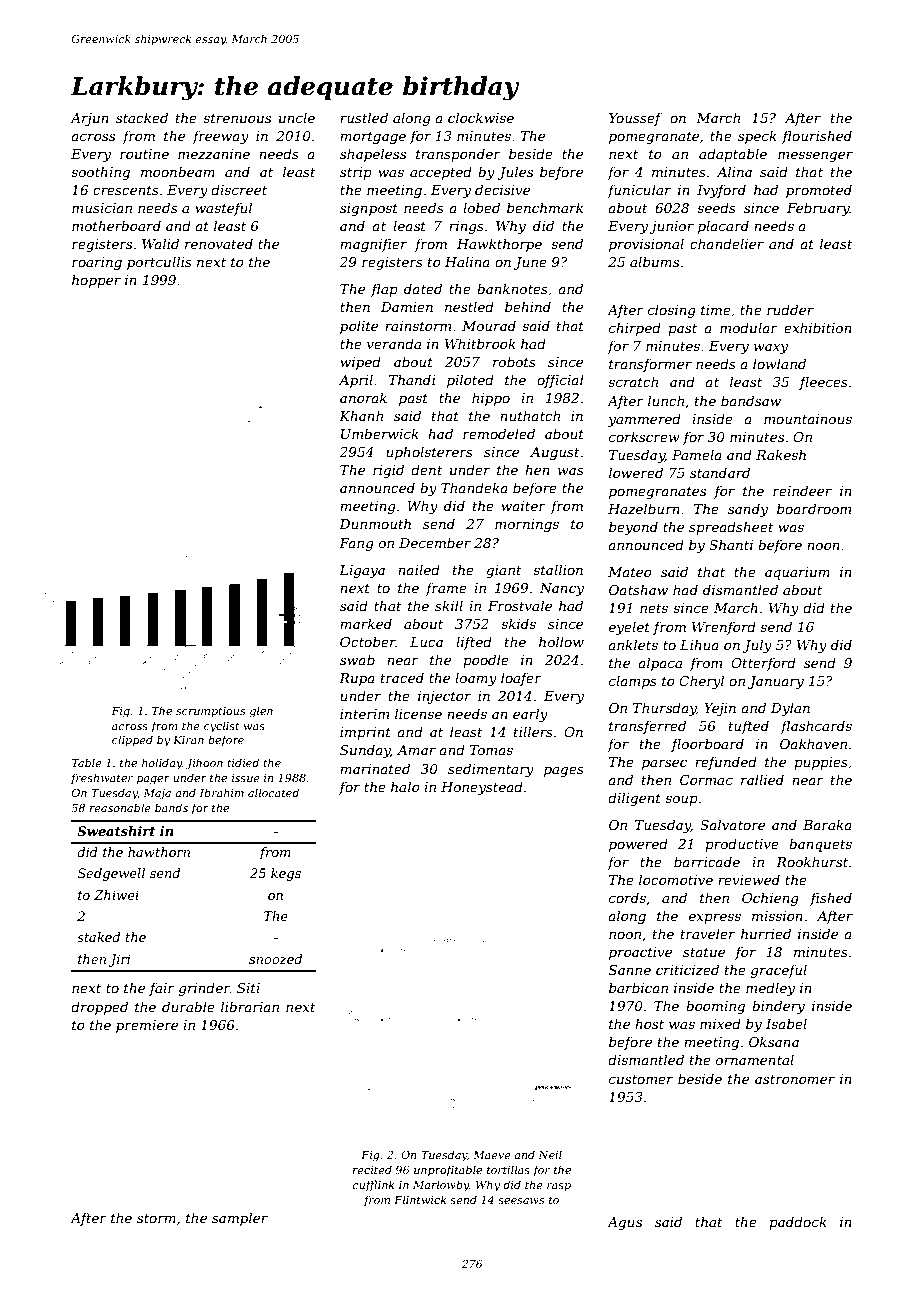 Image resolution: width=924 pixels, height=1308 pixels. Describe the element at coordinates (521, 1201) in the document. I see `seesaws` at that location.
